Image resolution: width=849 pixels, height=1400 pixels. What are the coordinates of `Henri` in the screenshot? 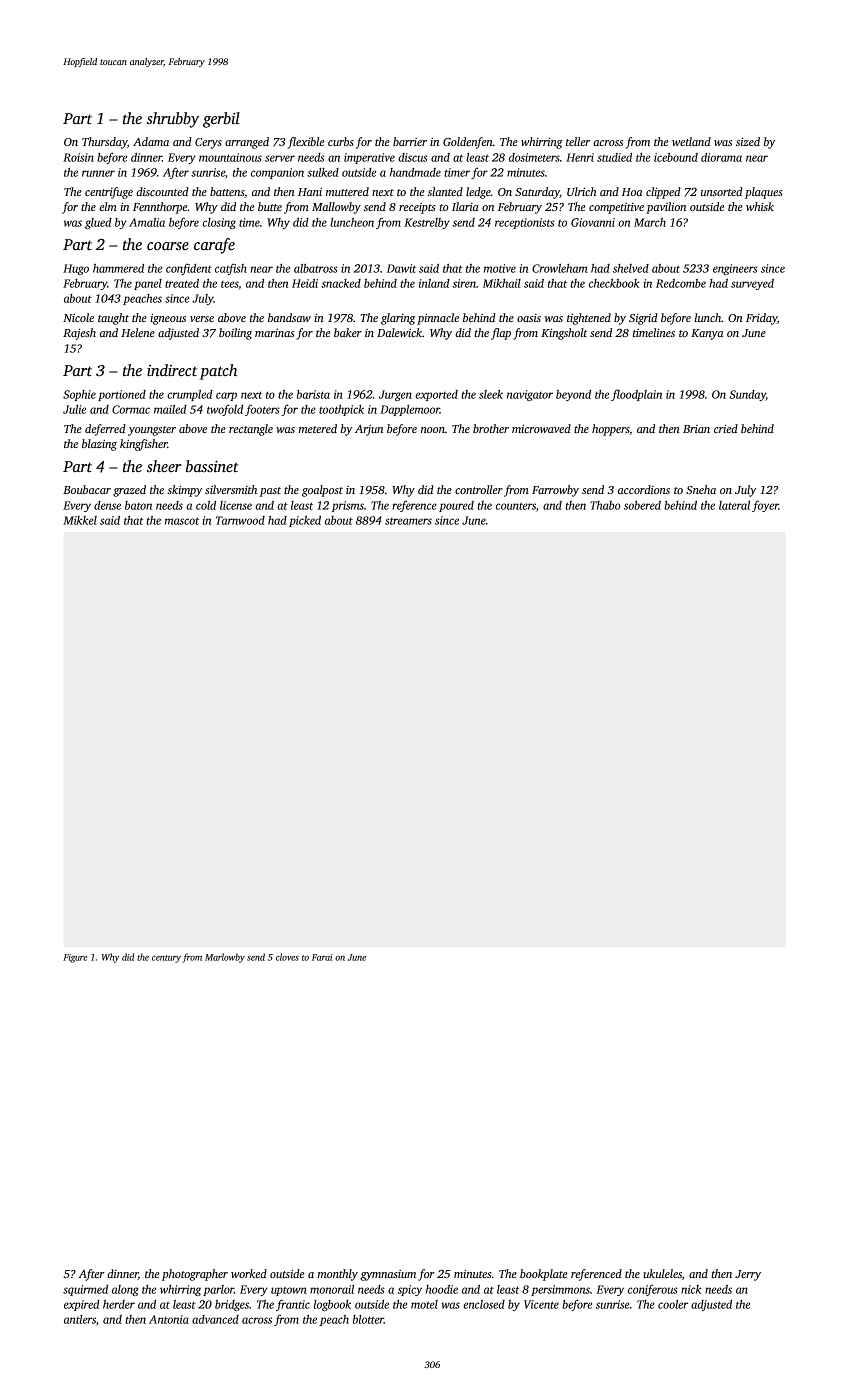 It's located at (580, 157).
